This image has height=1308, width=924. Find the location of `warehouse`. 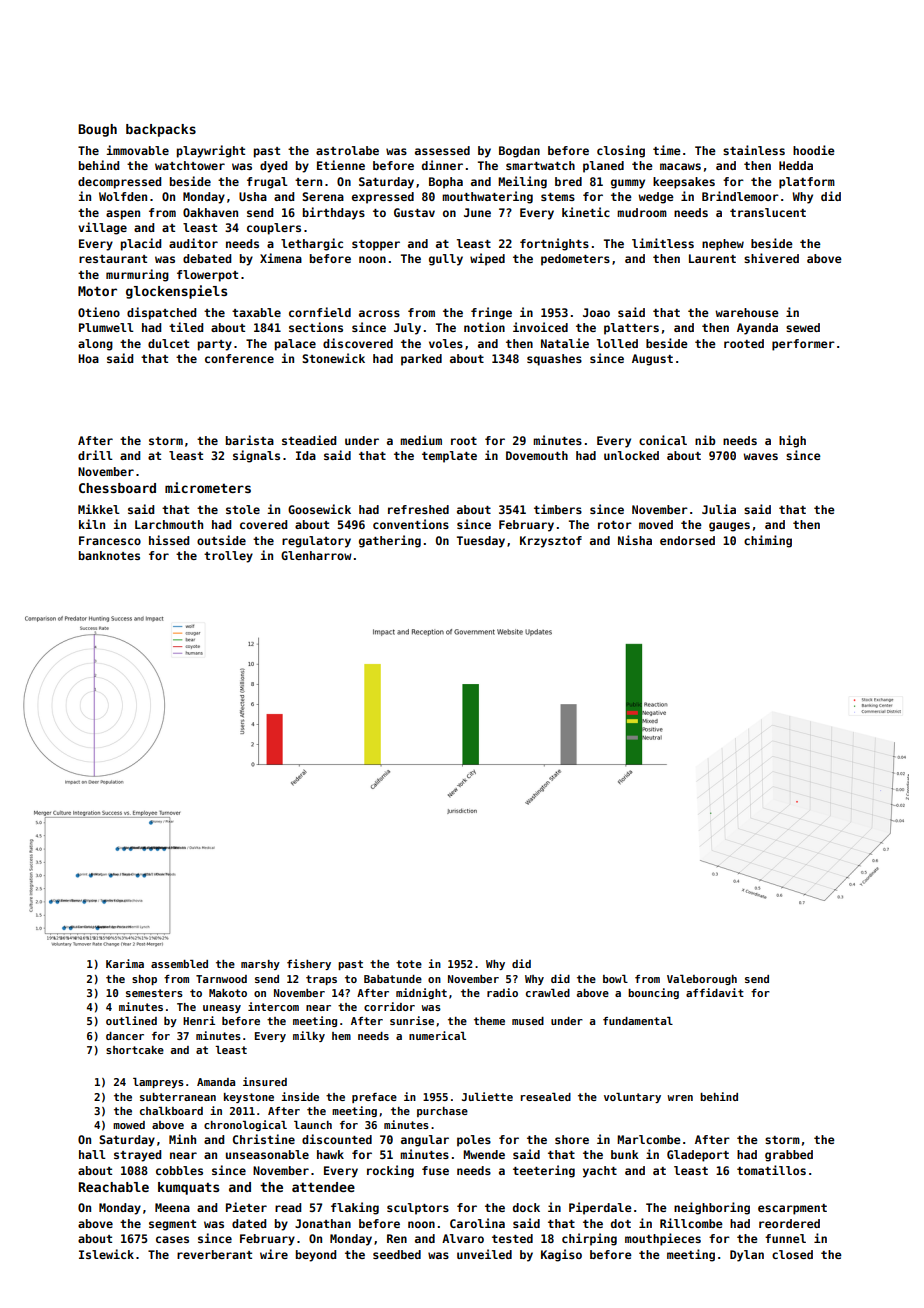

warehouse is located at coordinates (747, 312).
